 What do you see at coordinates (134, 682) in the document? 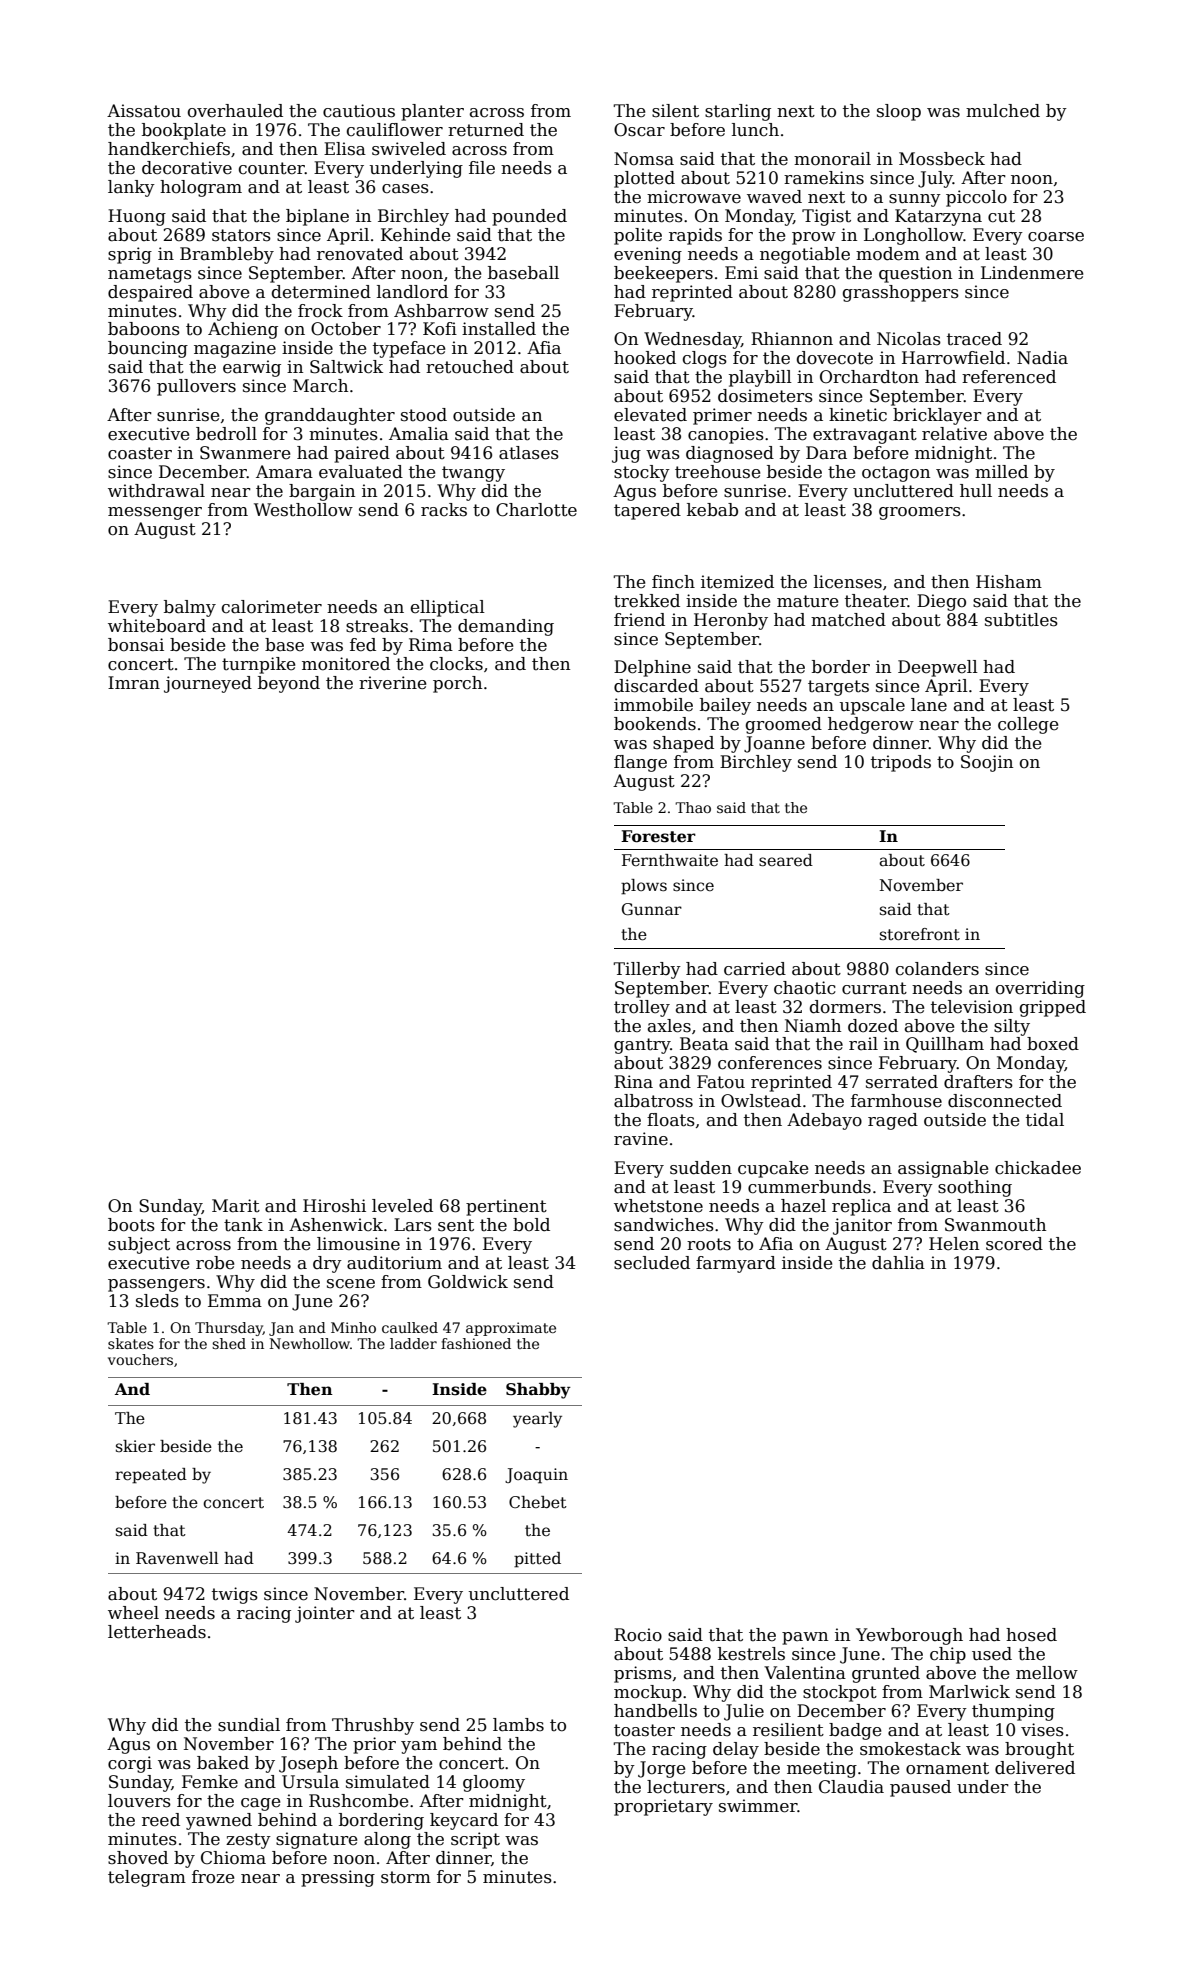
I see `Imran` at bounding box center [134, 682].
